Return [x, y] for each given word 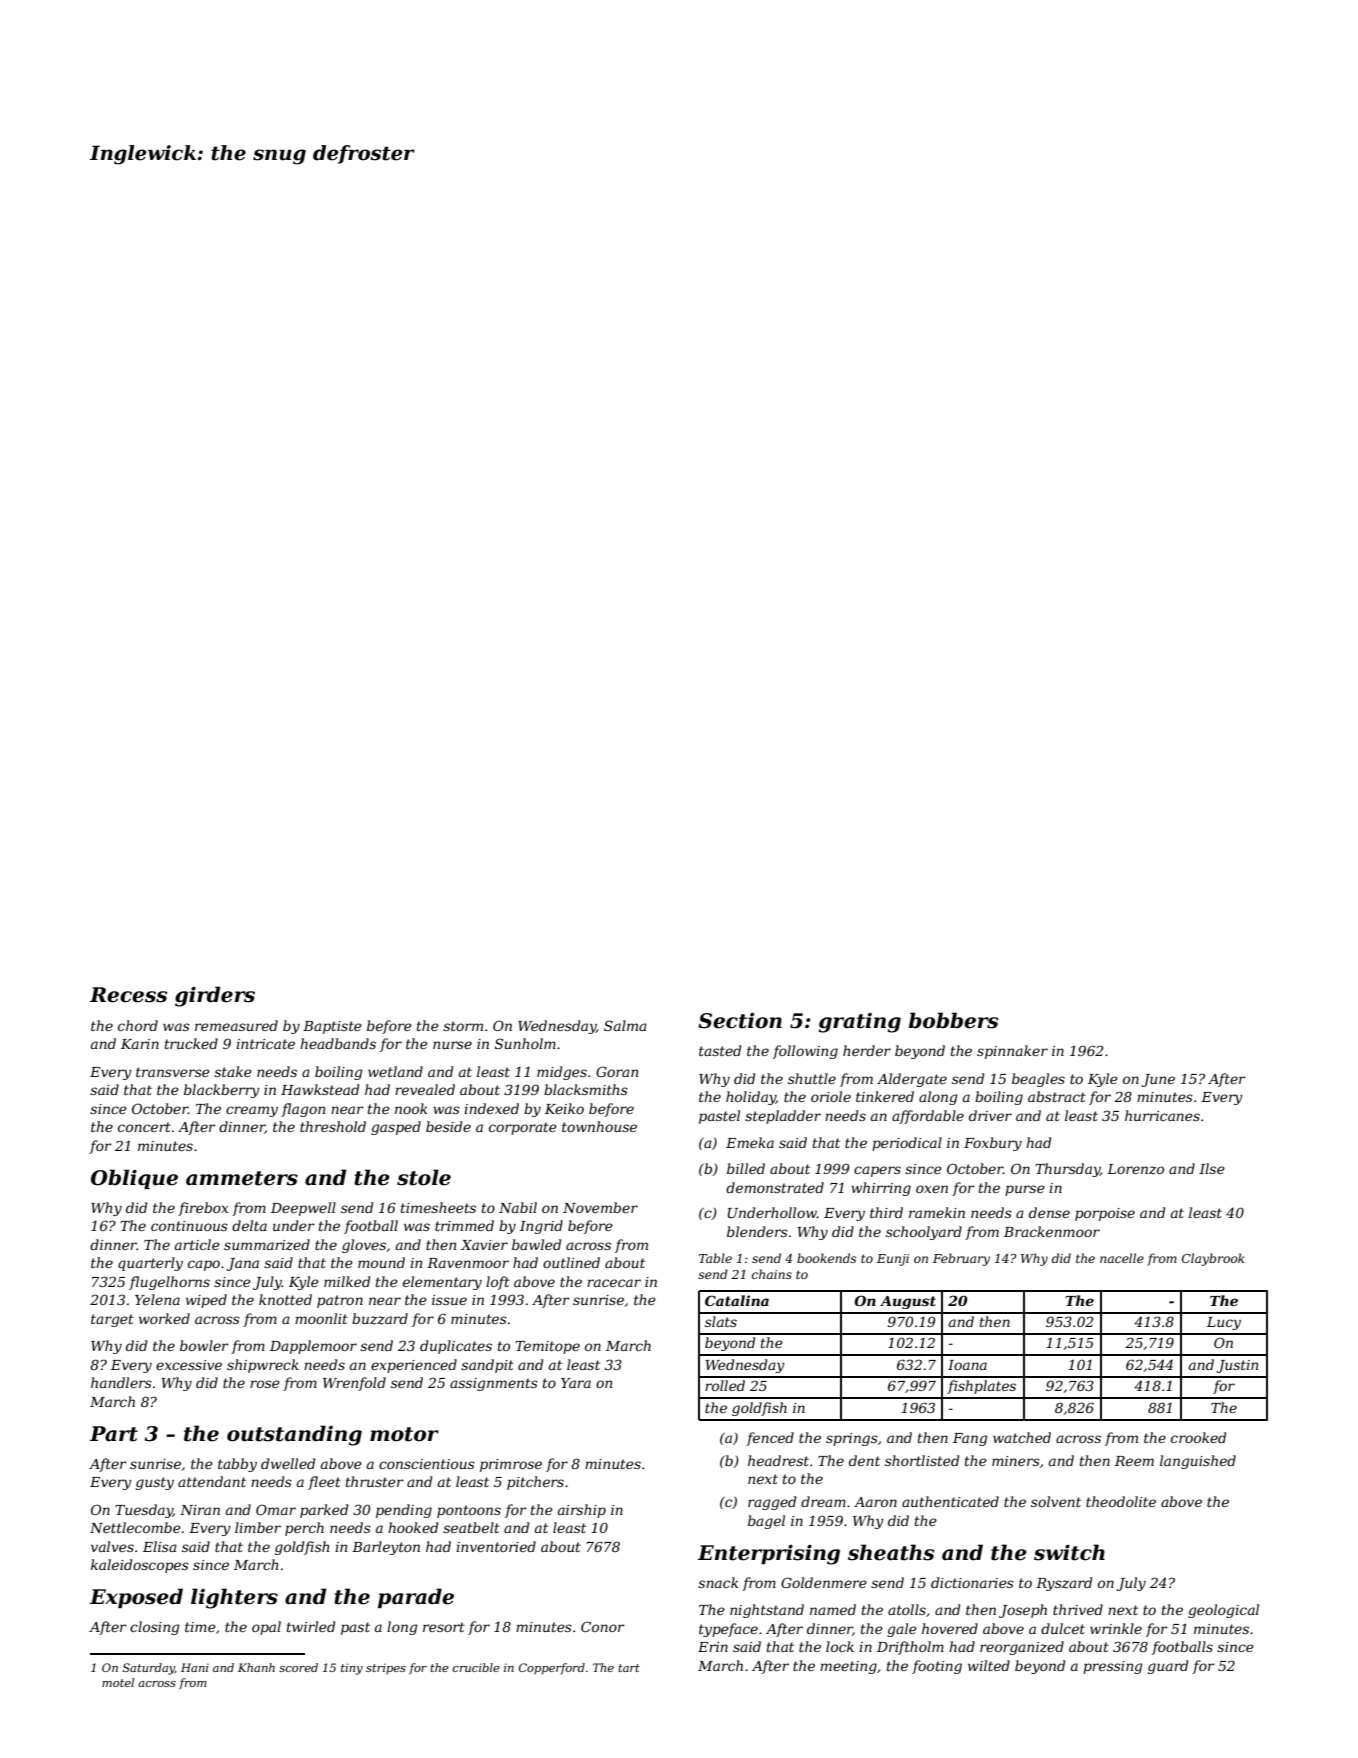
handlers [121, 1382]
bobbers [953, 1020]
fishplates [981, 1387]
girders [215, 996]
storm [463, 1026]
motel [118, 1682]
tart [629, 1668]
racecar [614, 1283]
